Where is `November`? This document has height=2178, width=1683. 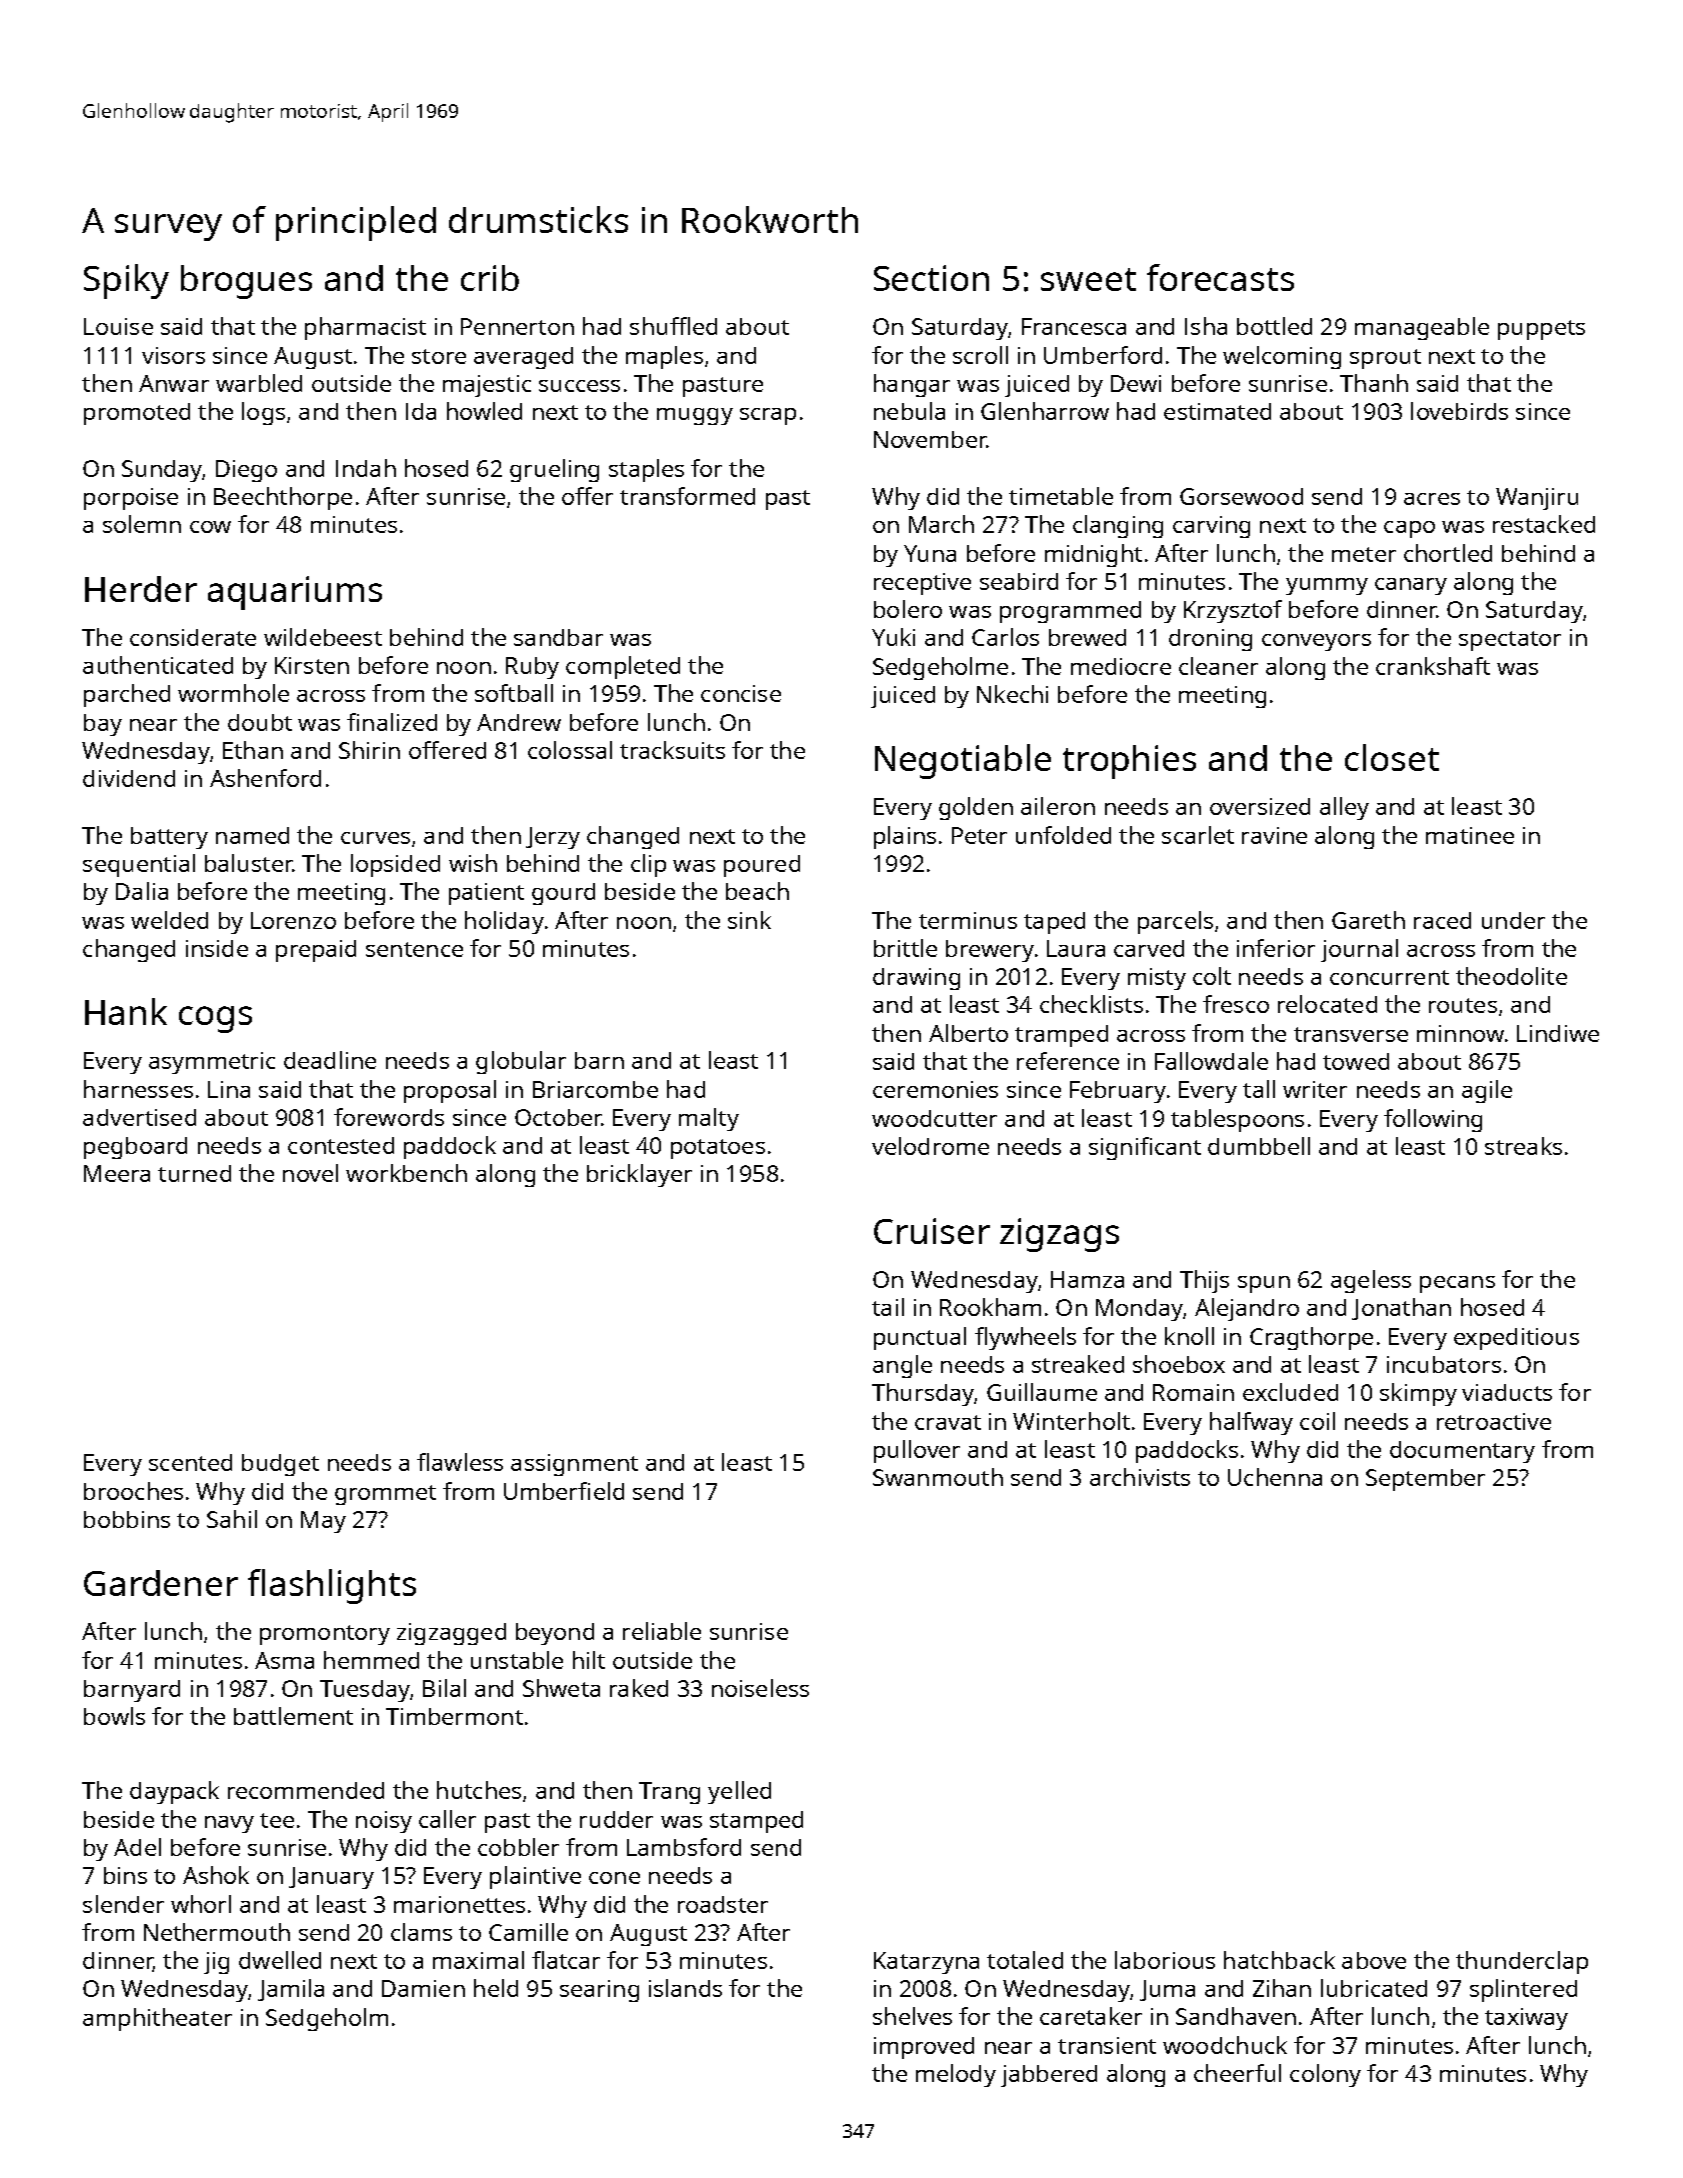 November is located at coordinates (930, 439).
